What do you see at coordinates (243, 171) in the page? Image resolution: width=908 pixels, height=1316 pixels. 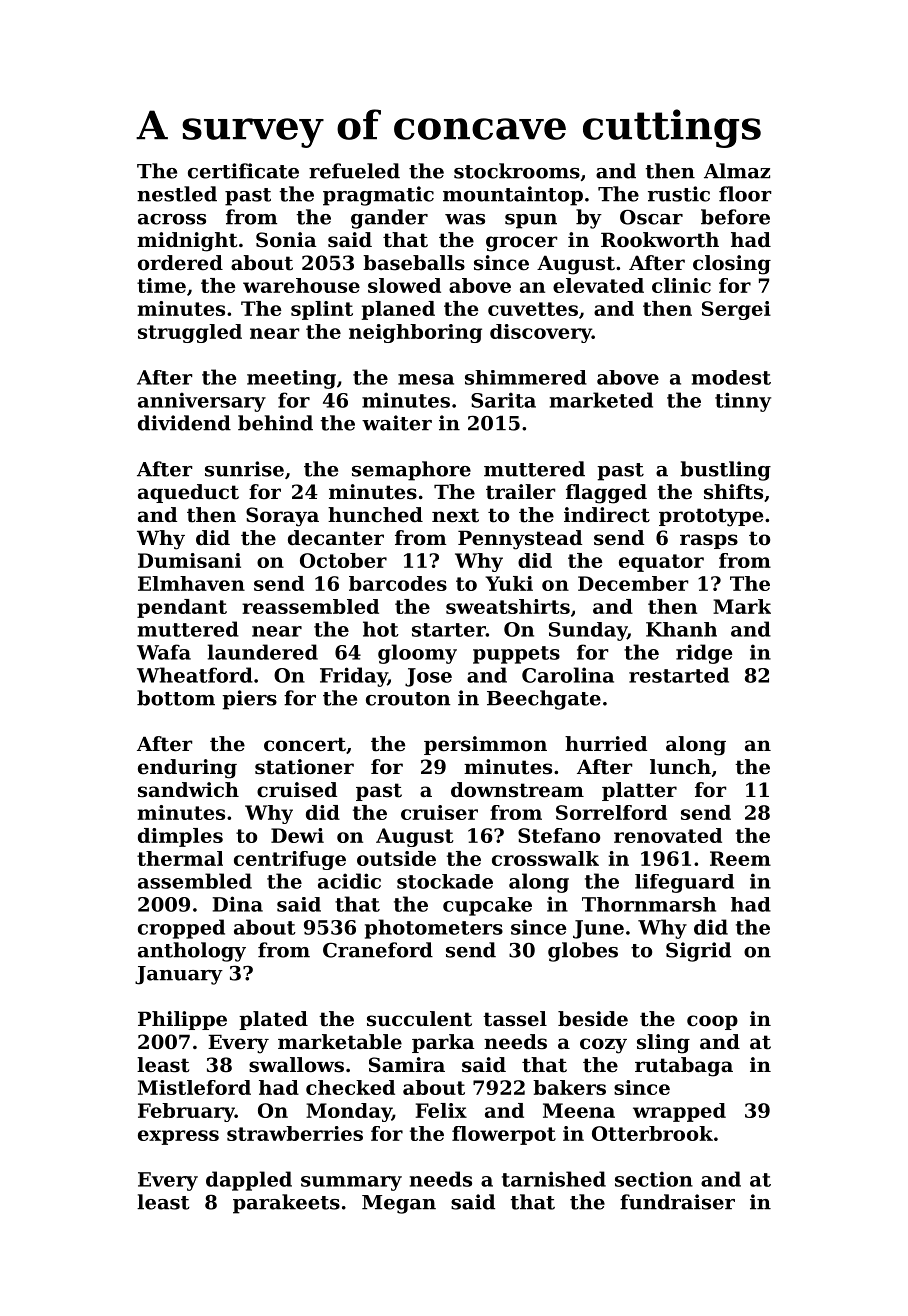 I see `certificate` at bounding box center [243, 171].
